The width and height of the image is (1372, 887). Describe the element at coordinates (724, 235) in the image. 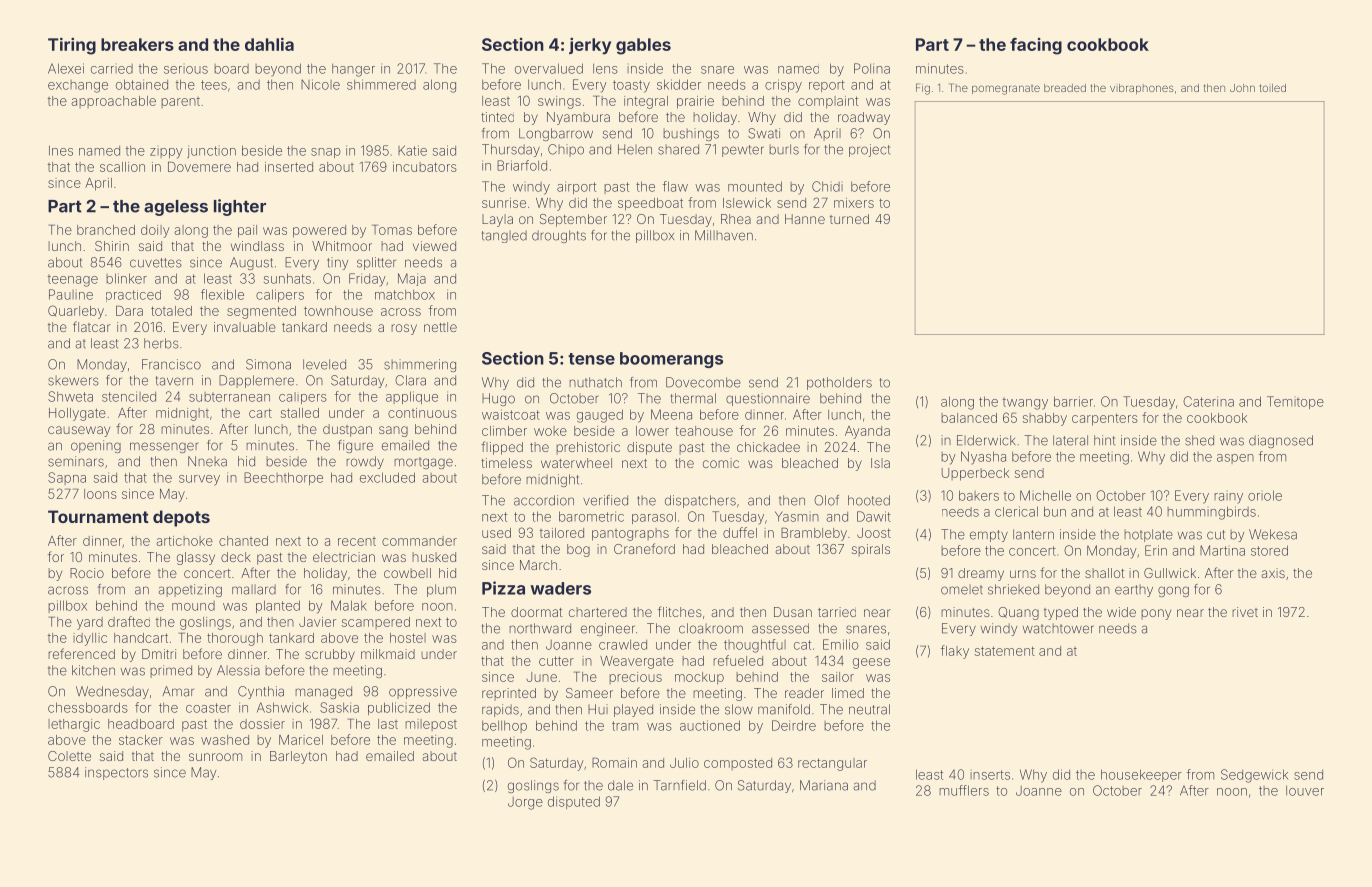

I see `Millhaven` at that location.
